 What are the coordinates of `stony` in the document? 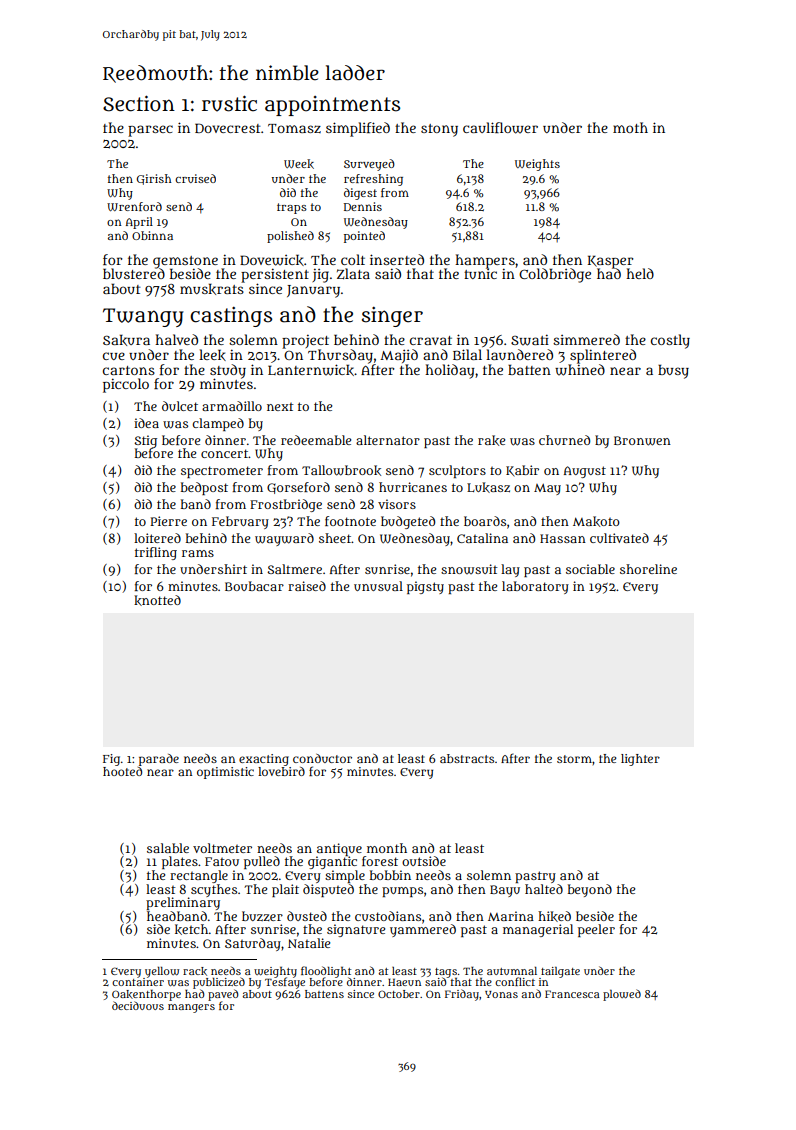 It's located at (439, 130).
